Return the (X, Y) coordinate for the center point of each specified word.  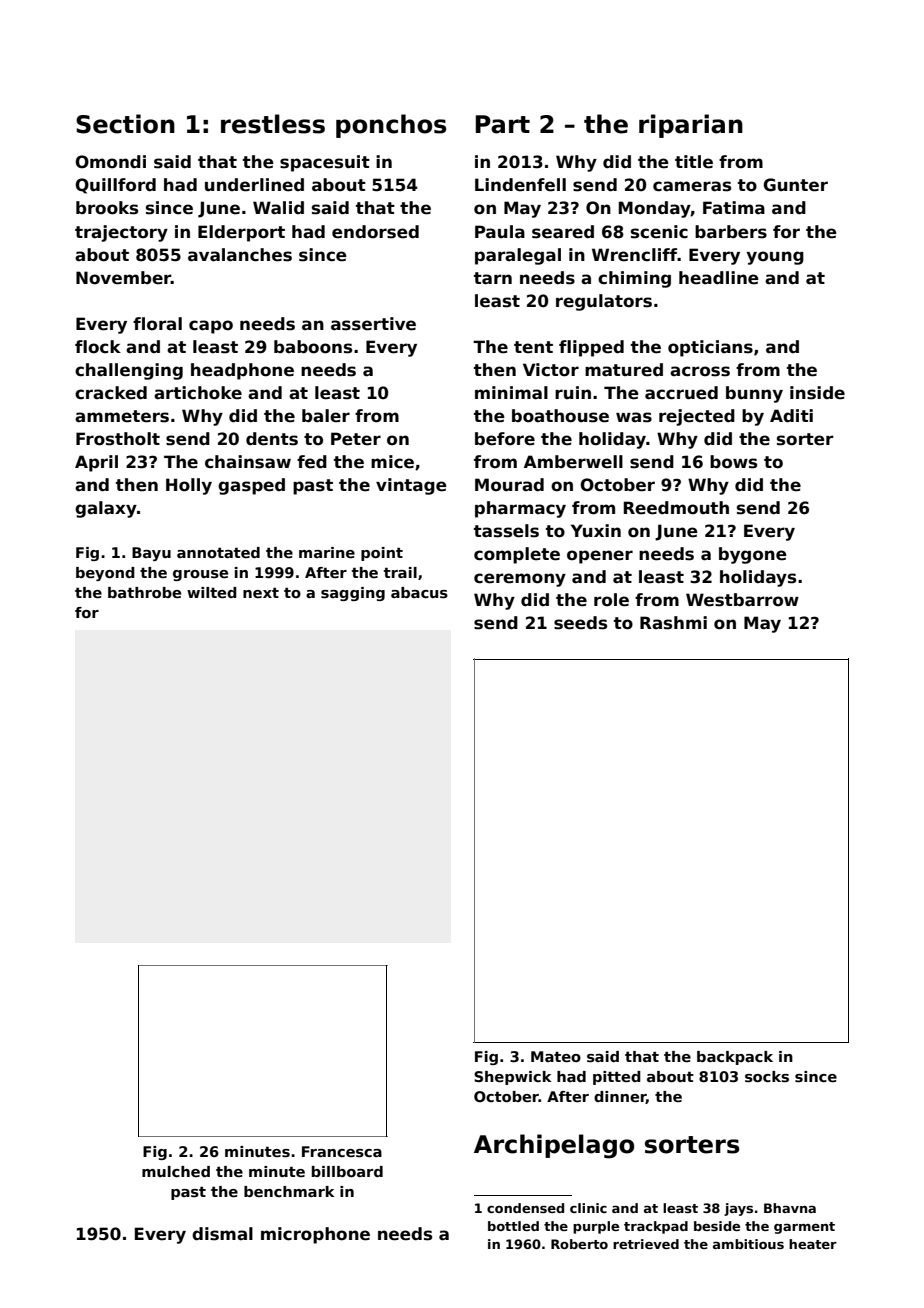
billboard (347, 1171)
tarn (493, 278)
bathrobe (144, 592)
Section (125, 124)
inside (817, 393)
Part (503, 124)
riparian (691, 126)
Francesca (342, 1152)
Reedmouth (676, 508)
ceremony (520, 580)
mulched (176, 1171)
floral (157, 324)
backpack (735, 1058)
